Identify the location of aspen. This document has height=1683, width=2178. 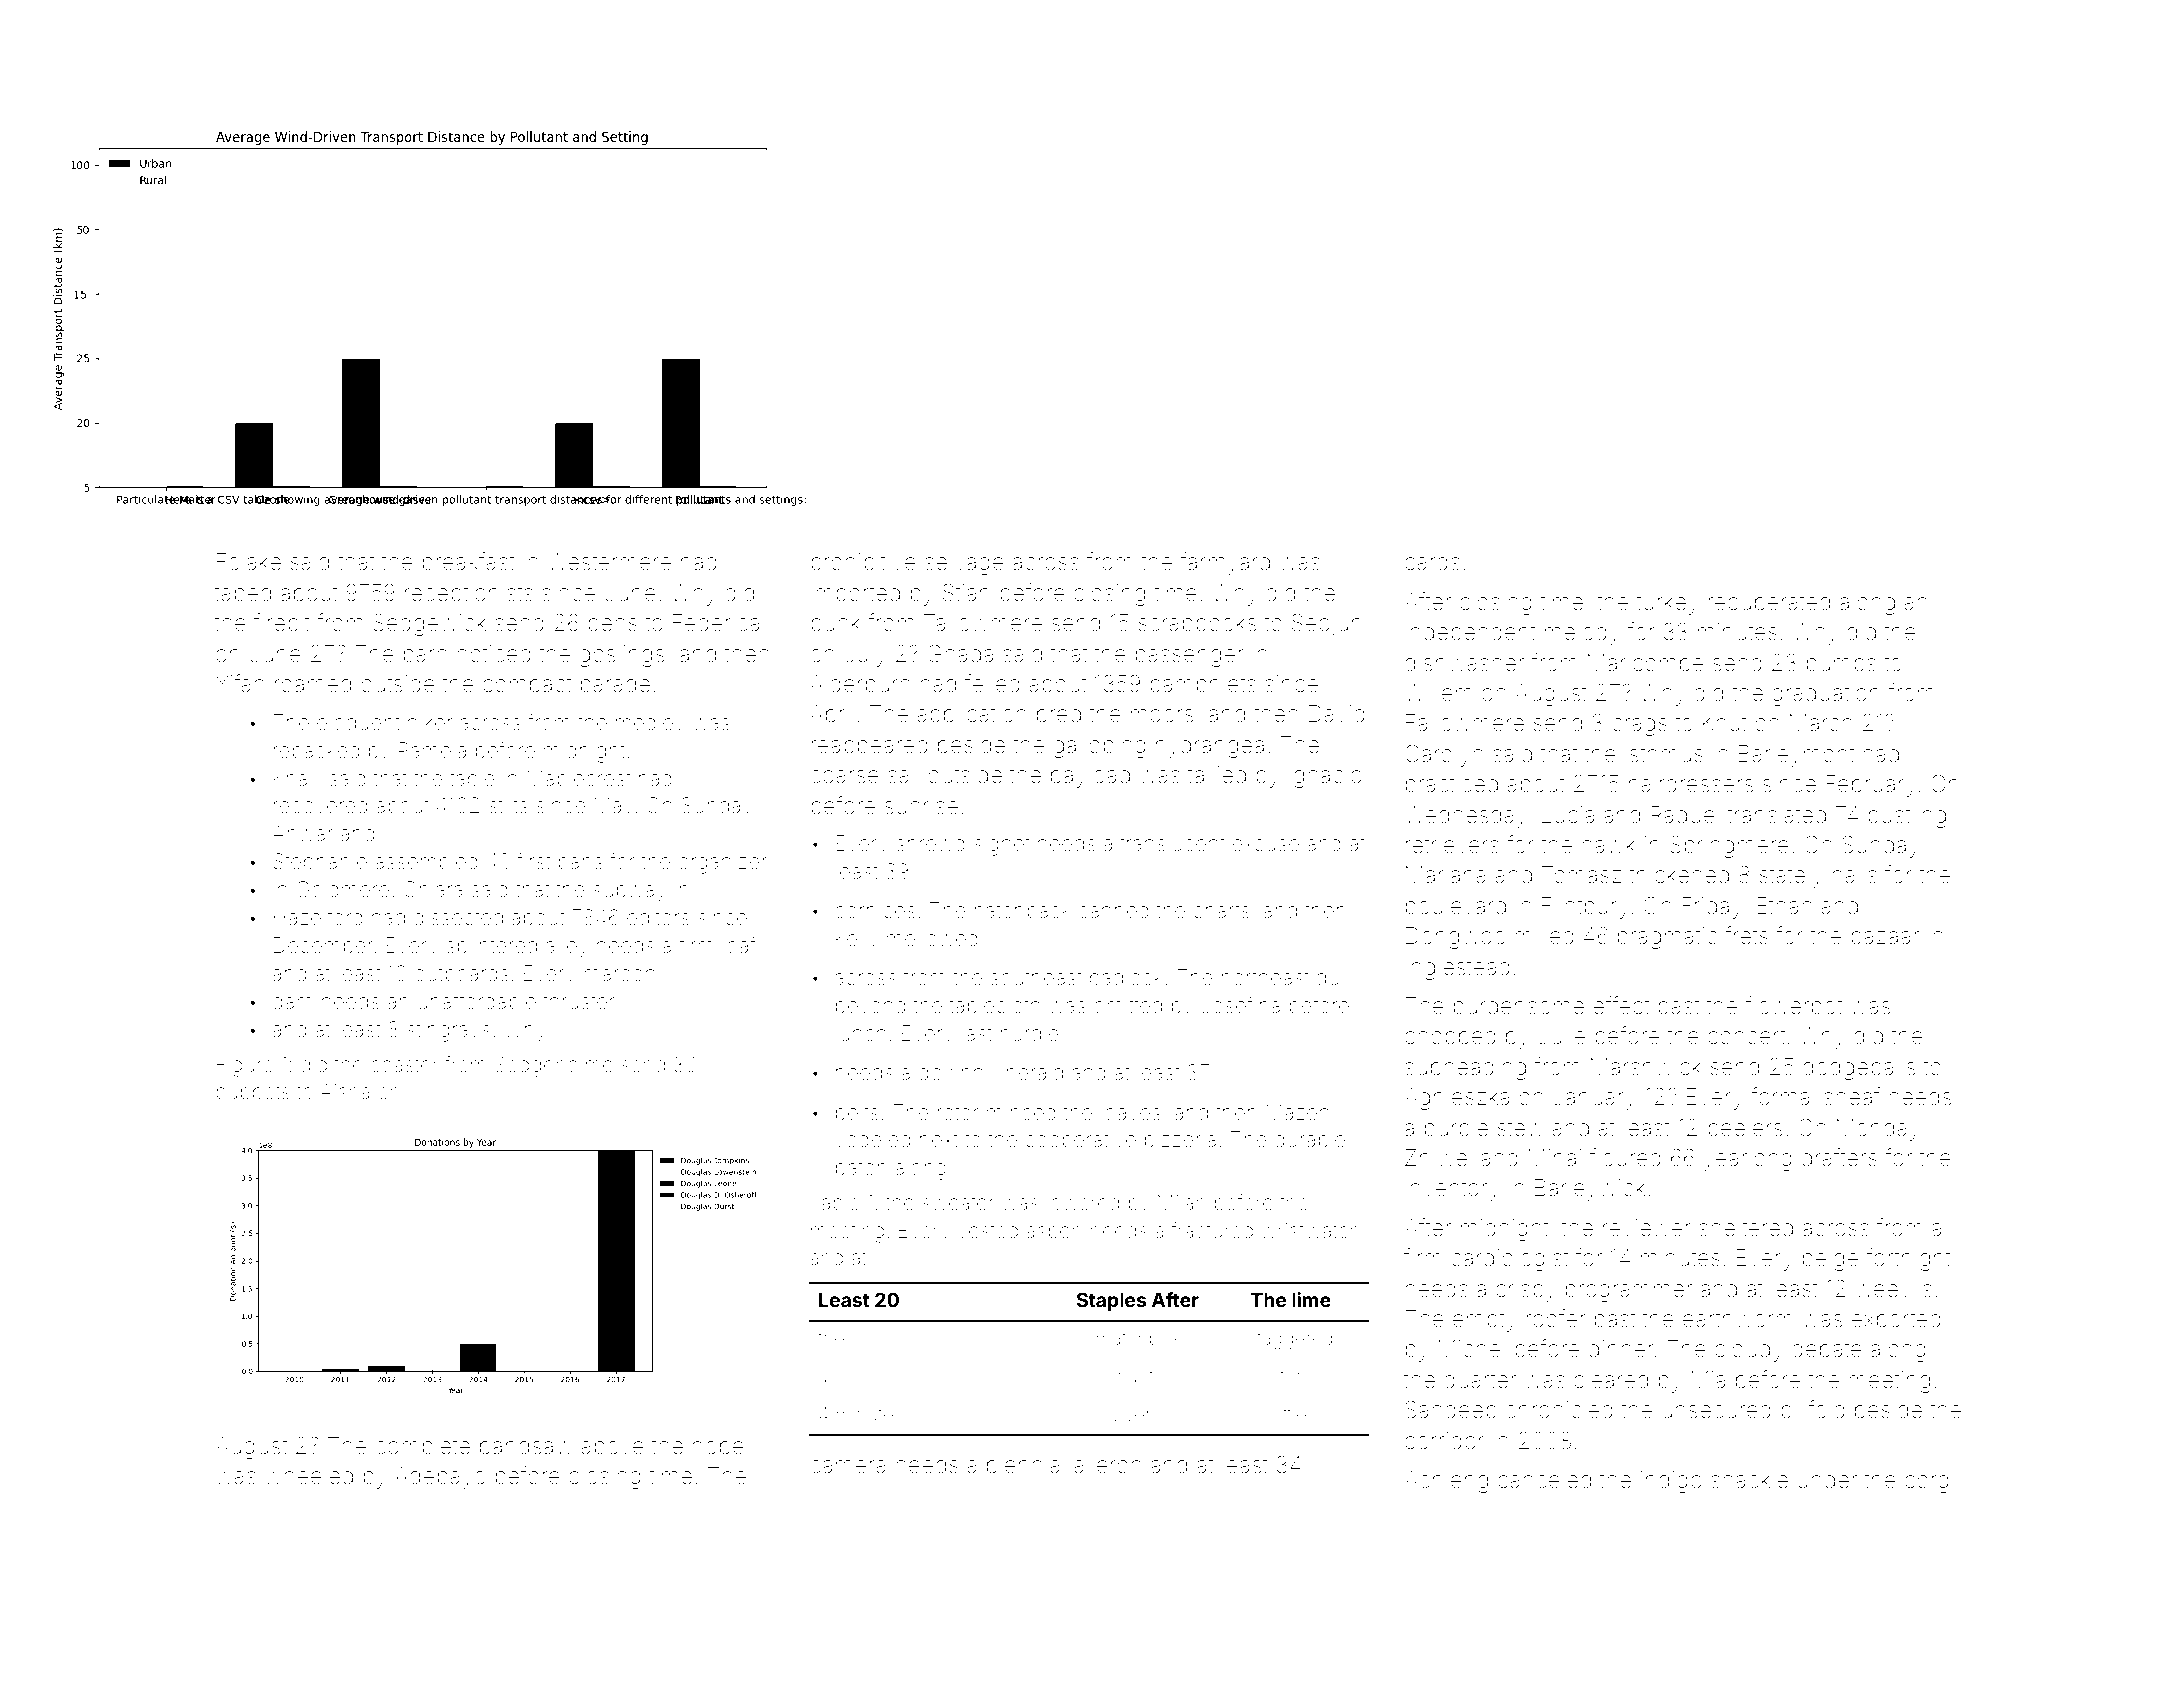
(1054, 1234).
